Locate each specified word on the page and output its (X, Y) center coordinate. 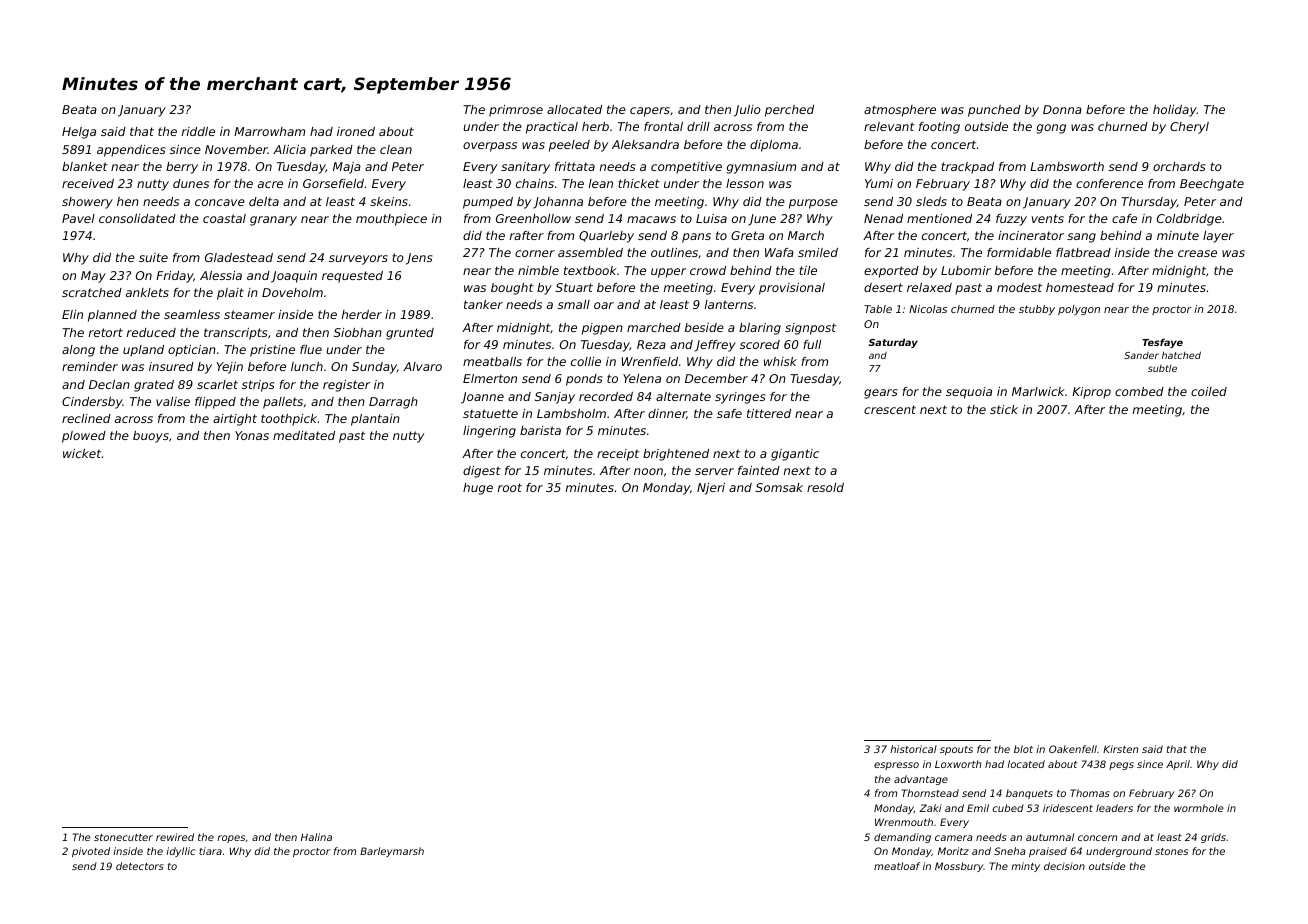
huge (478, 489)
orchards (1179, 166)
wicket (82, 453)
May (93, 277)
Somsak (779, 487)
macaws (651, 219)
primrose (516, 111)
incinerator (1031, 235)
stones (1171, 851)
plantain (375, 420)
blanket (85, 166)
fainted (759, 470)
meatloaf (897, 866)
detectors (140, 866)
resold (825, 487)
